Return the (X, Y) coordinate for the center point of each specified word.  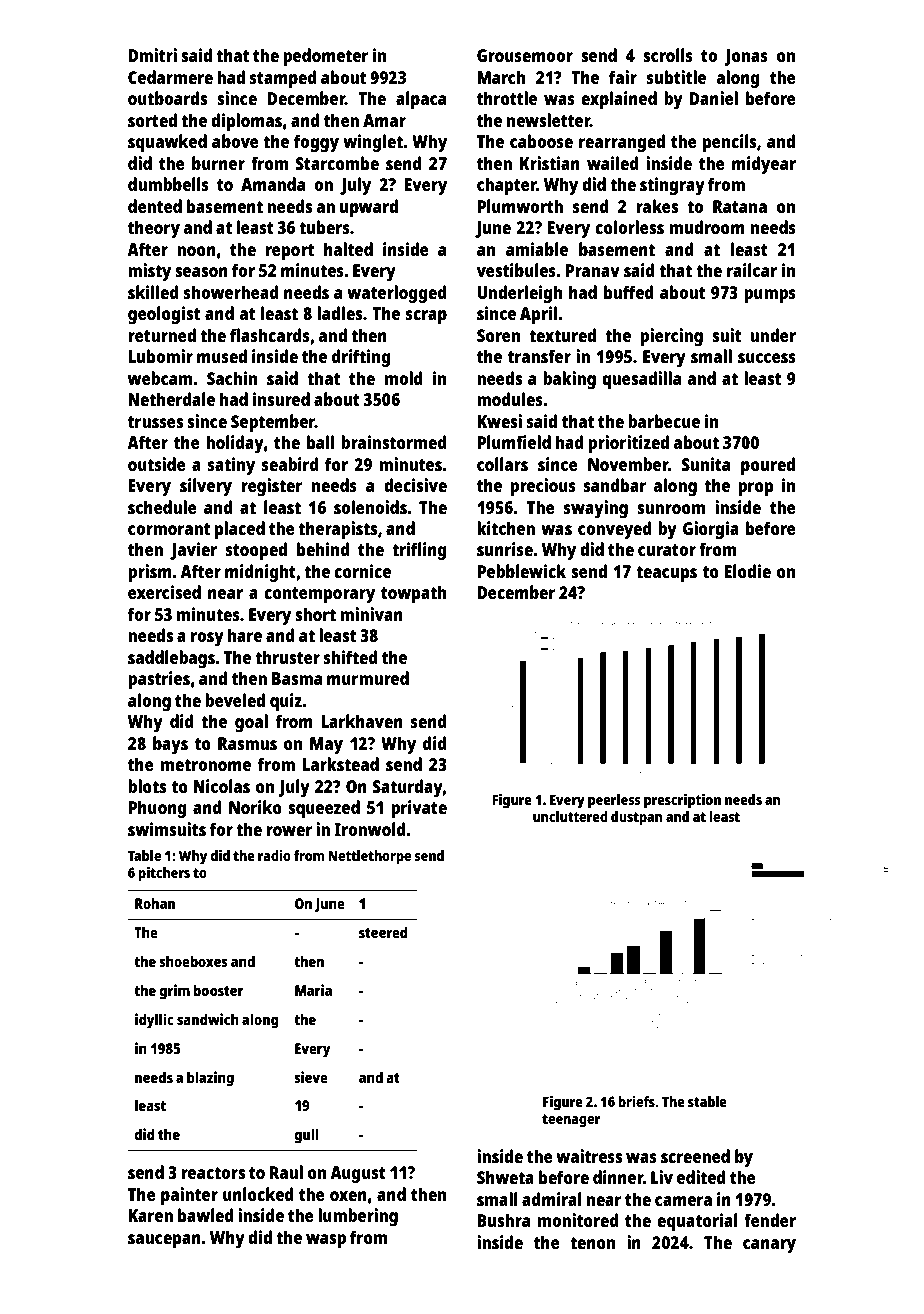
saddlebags (171, 659)
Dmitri (152, 55)
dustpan (636, 818)
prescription (682, 801)
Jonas (746, 57)
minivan (371, 614)
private (419, 809)
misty (149, 272)
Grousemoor (525, 55)
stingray (672, 186)
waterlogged (397, 294)
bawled (206, 1215)
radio (274, 855)
